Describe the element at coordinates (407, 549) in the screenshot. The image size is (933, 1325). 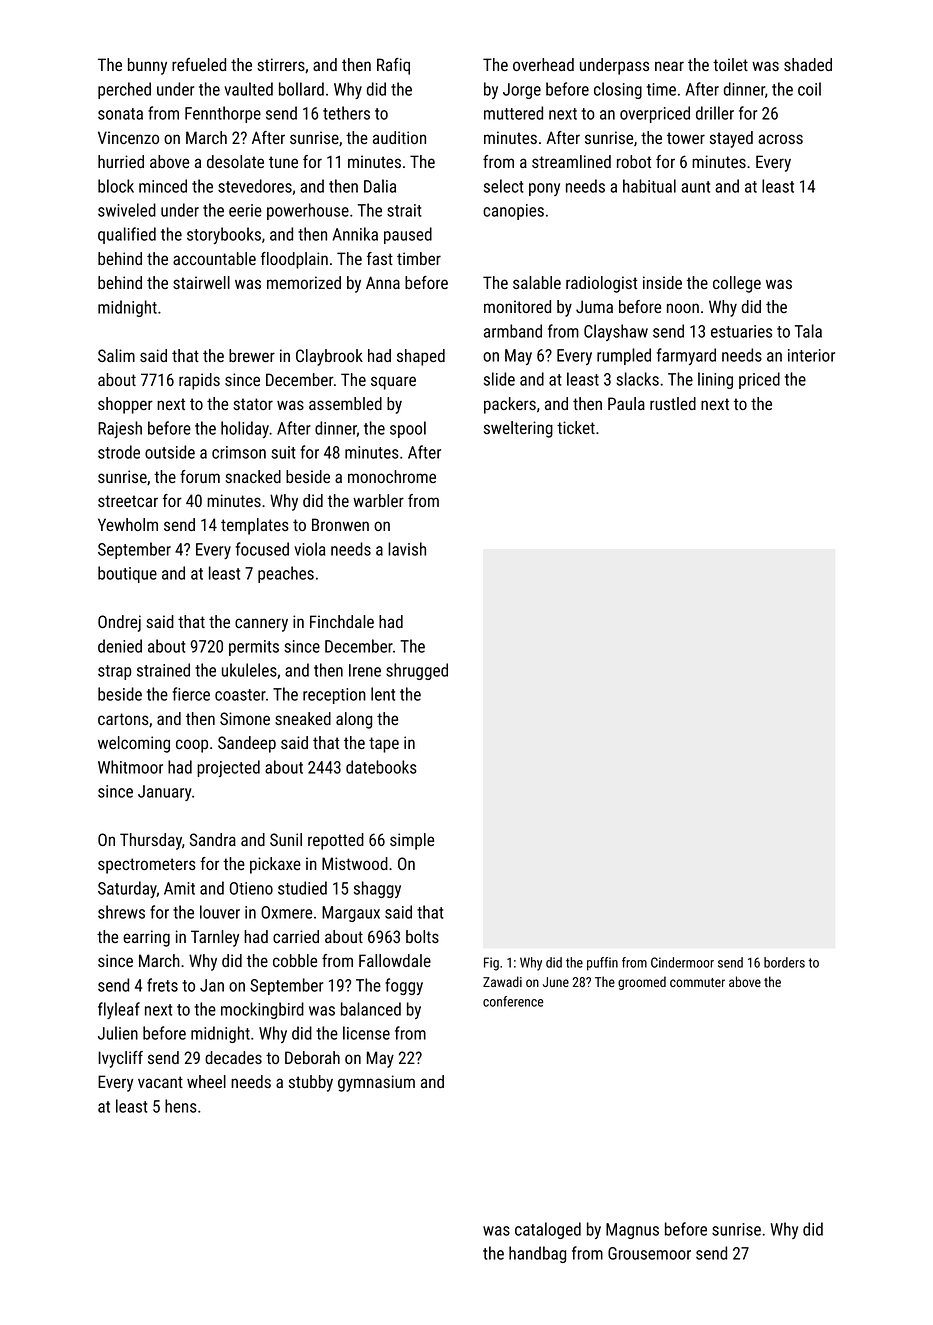
I see `lavish` at that location.
